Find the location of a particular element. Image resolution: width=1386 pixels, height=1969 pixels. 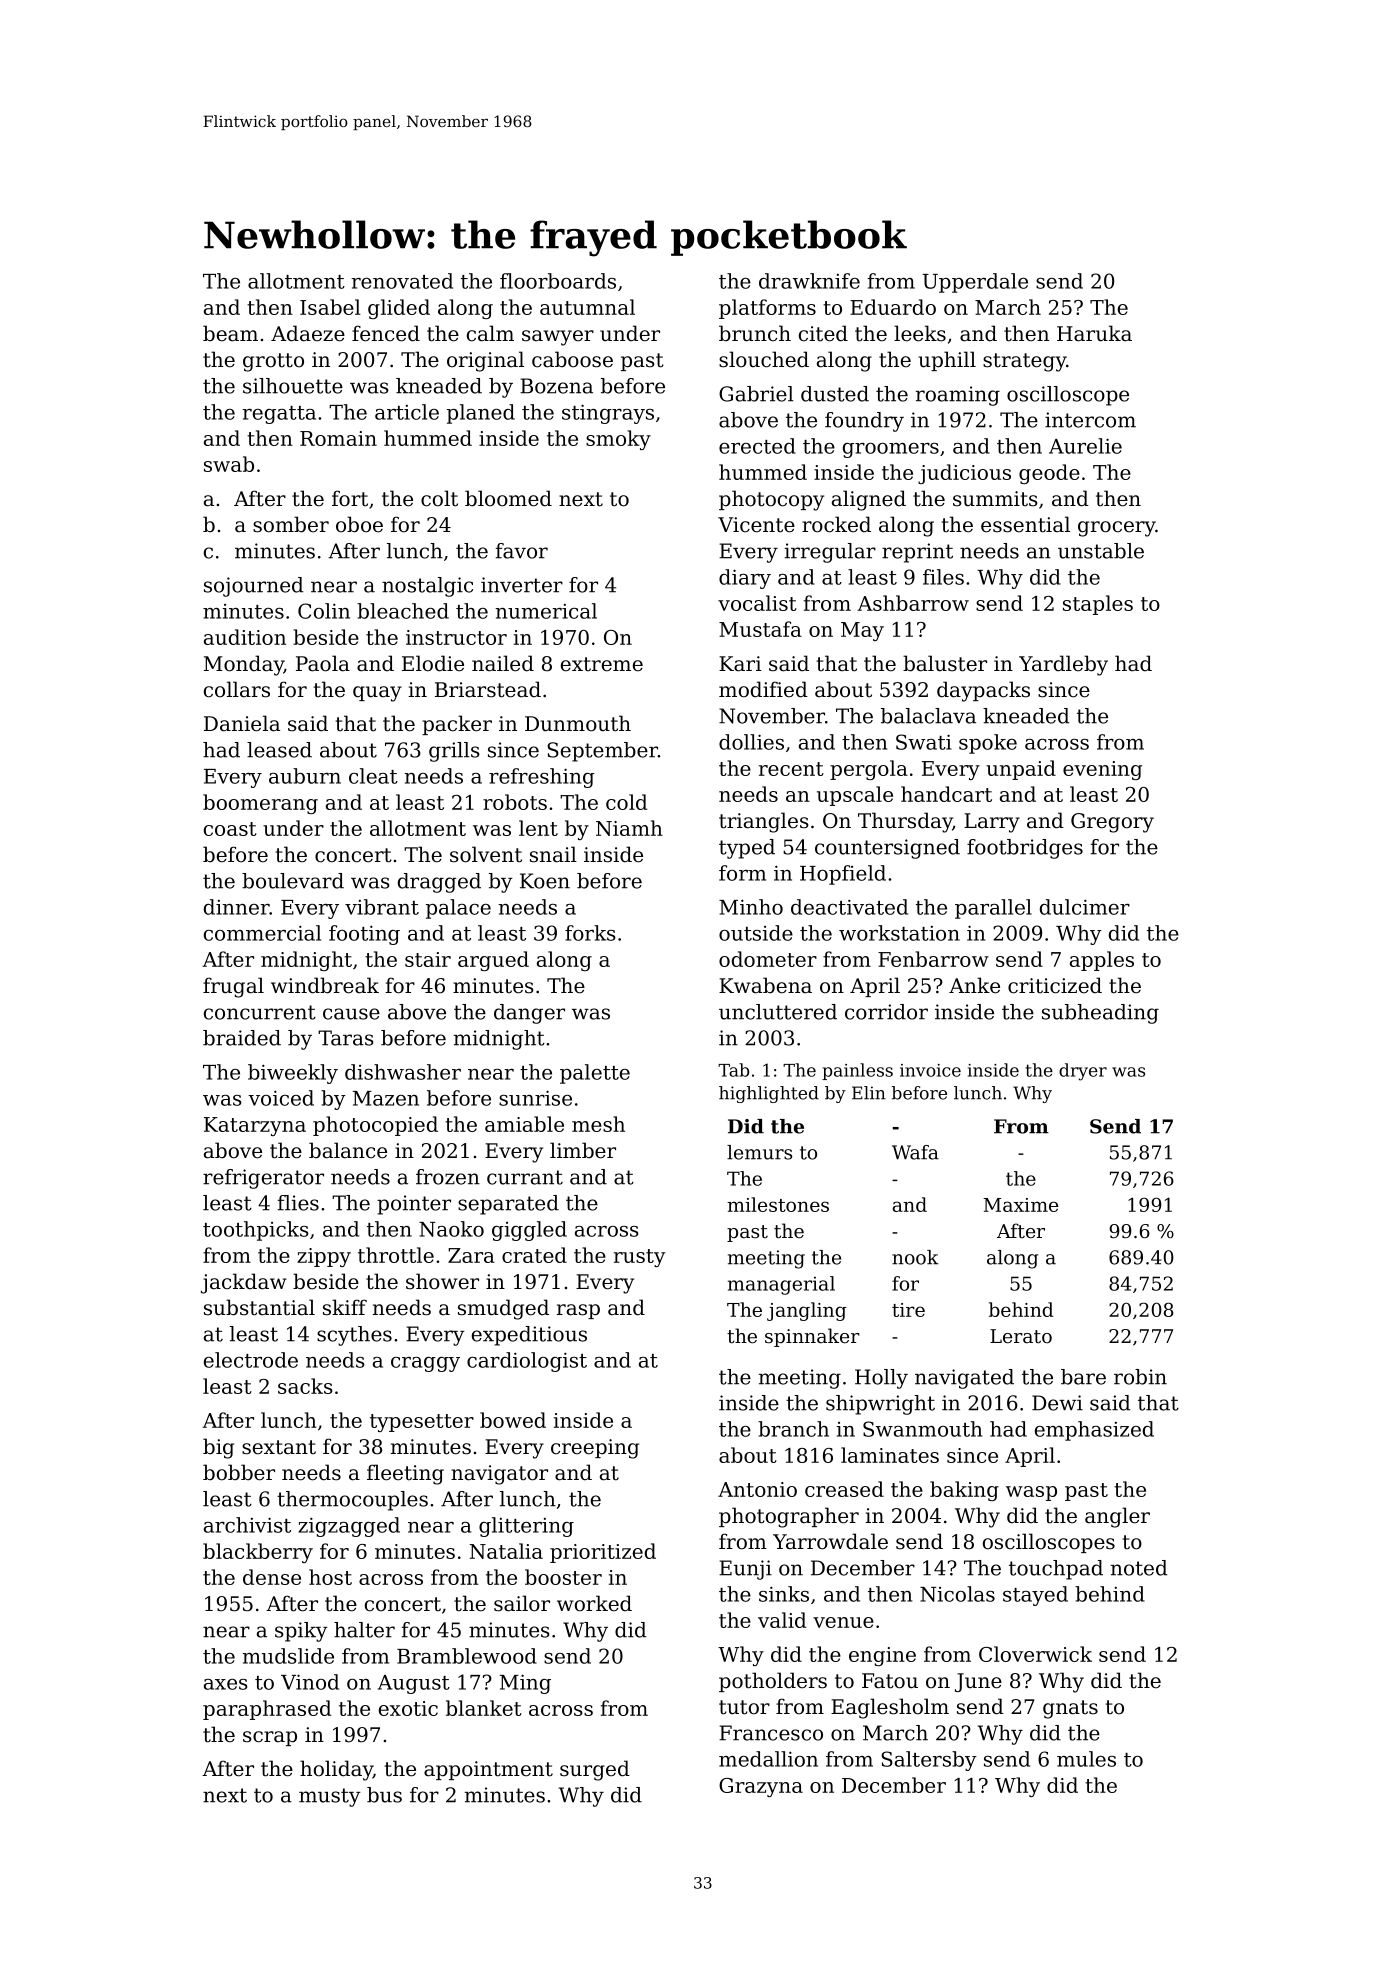

uphill is located at coordinates (947, 361).
